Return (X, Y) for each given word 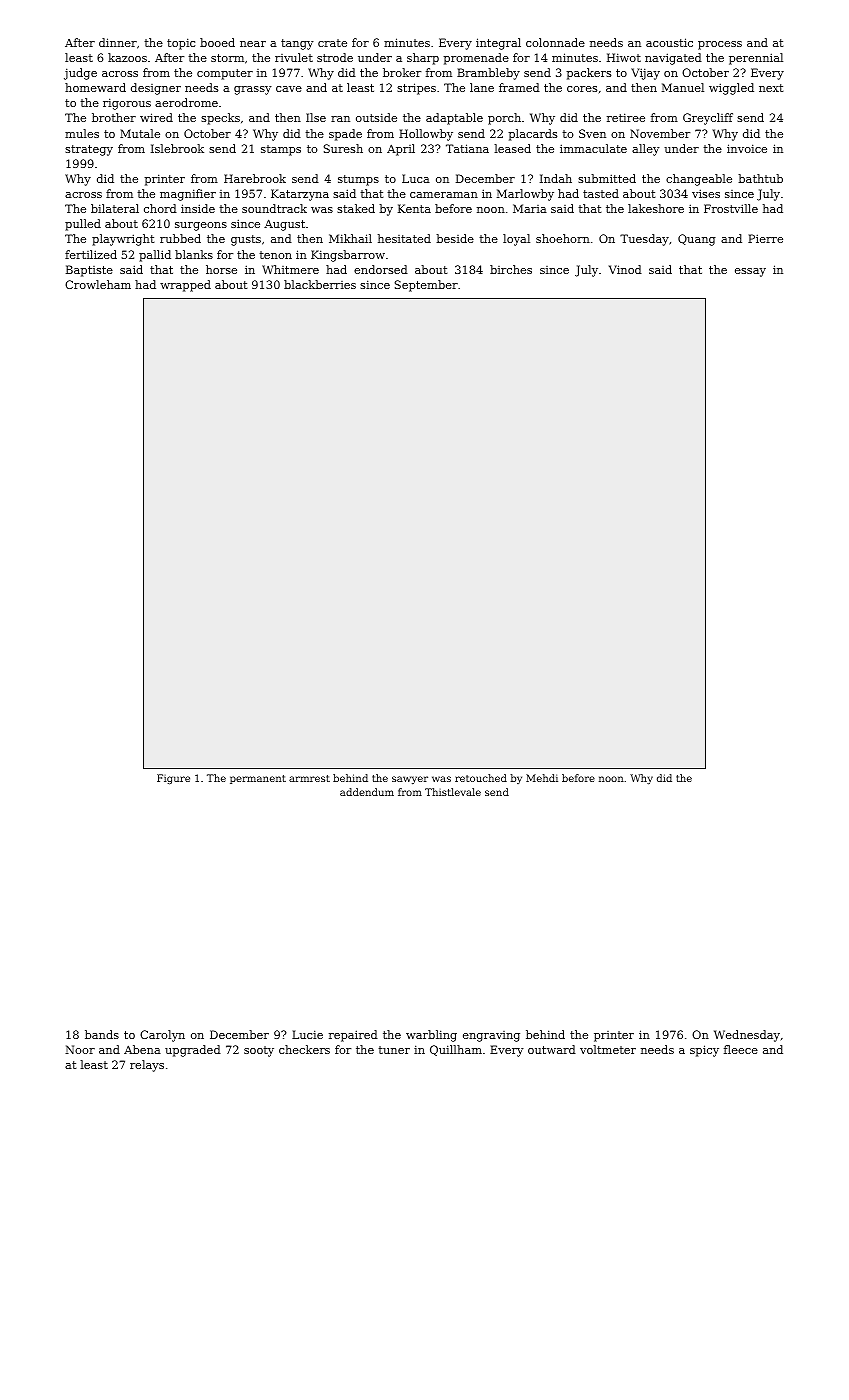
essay (750, 272)
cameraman (444, 195)
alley (646, 150)
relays (147, 1066)
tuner (394, 1050)
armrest (309, 778)
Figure (173, 779)
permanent (258, 779)
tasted (601, 193)
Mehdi (542, 778)
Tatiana (467, 148)
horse (221, 269)
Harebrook (255, 178)
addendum (367, 792)
